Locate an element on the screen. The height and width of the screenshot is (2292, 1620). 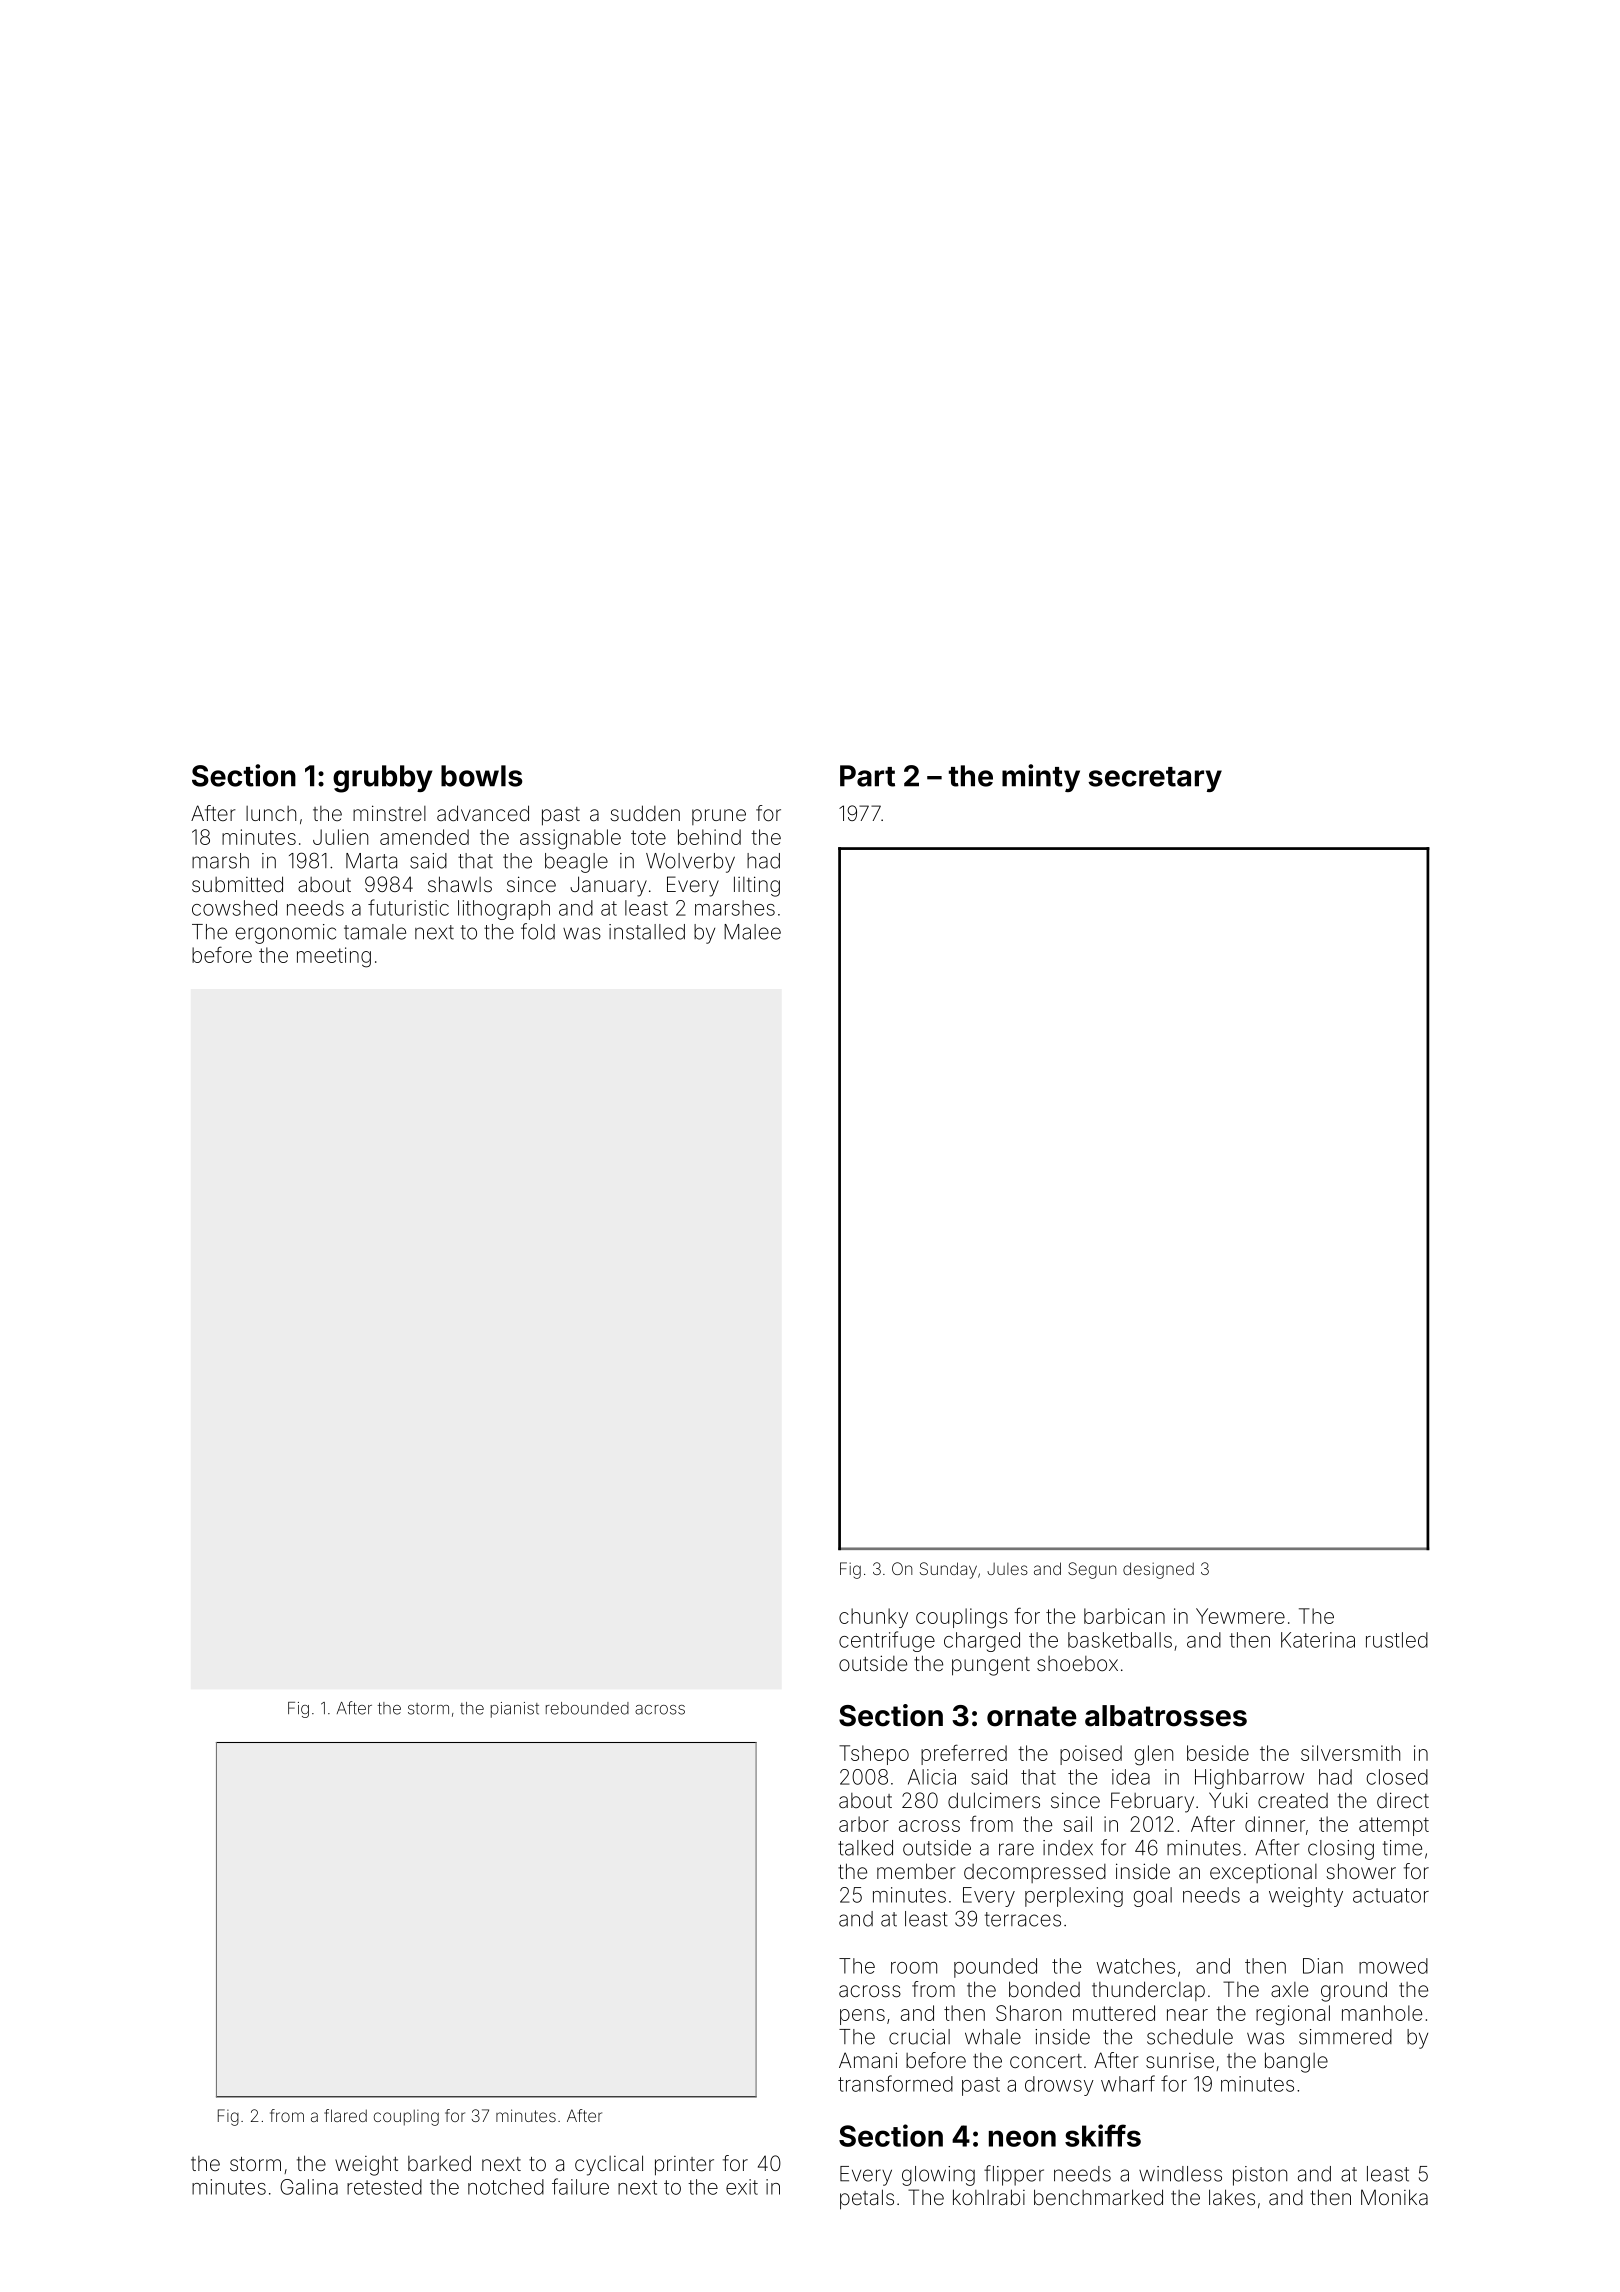
designed is located at coordinates (1158, 1570).
